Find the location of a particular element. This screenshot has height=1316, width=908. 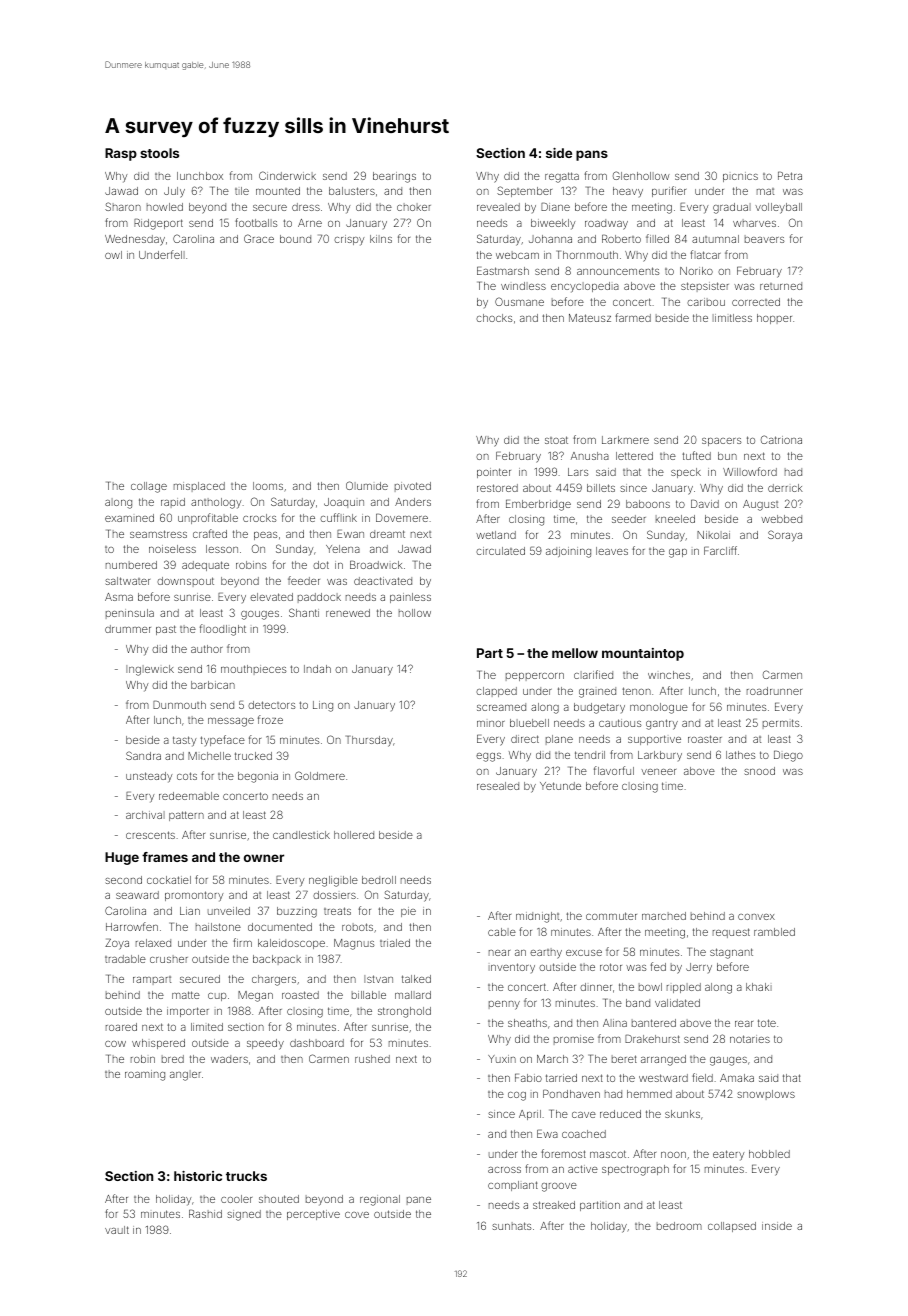

sunhats is located at coordinates (512, 1226).
